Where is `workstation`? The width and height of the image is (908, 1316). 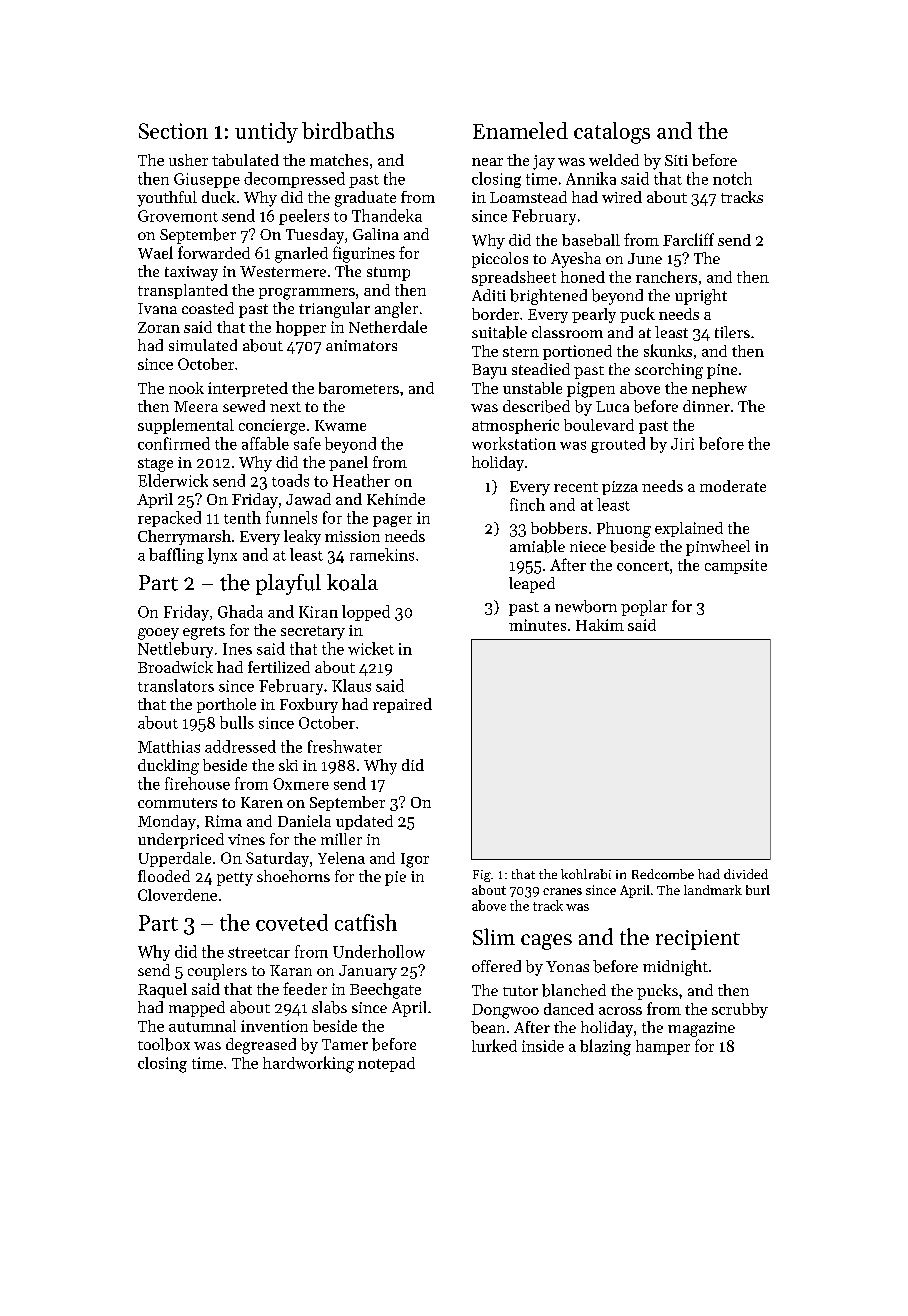 workstation is located at coordinates (514, 443).
